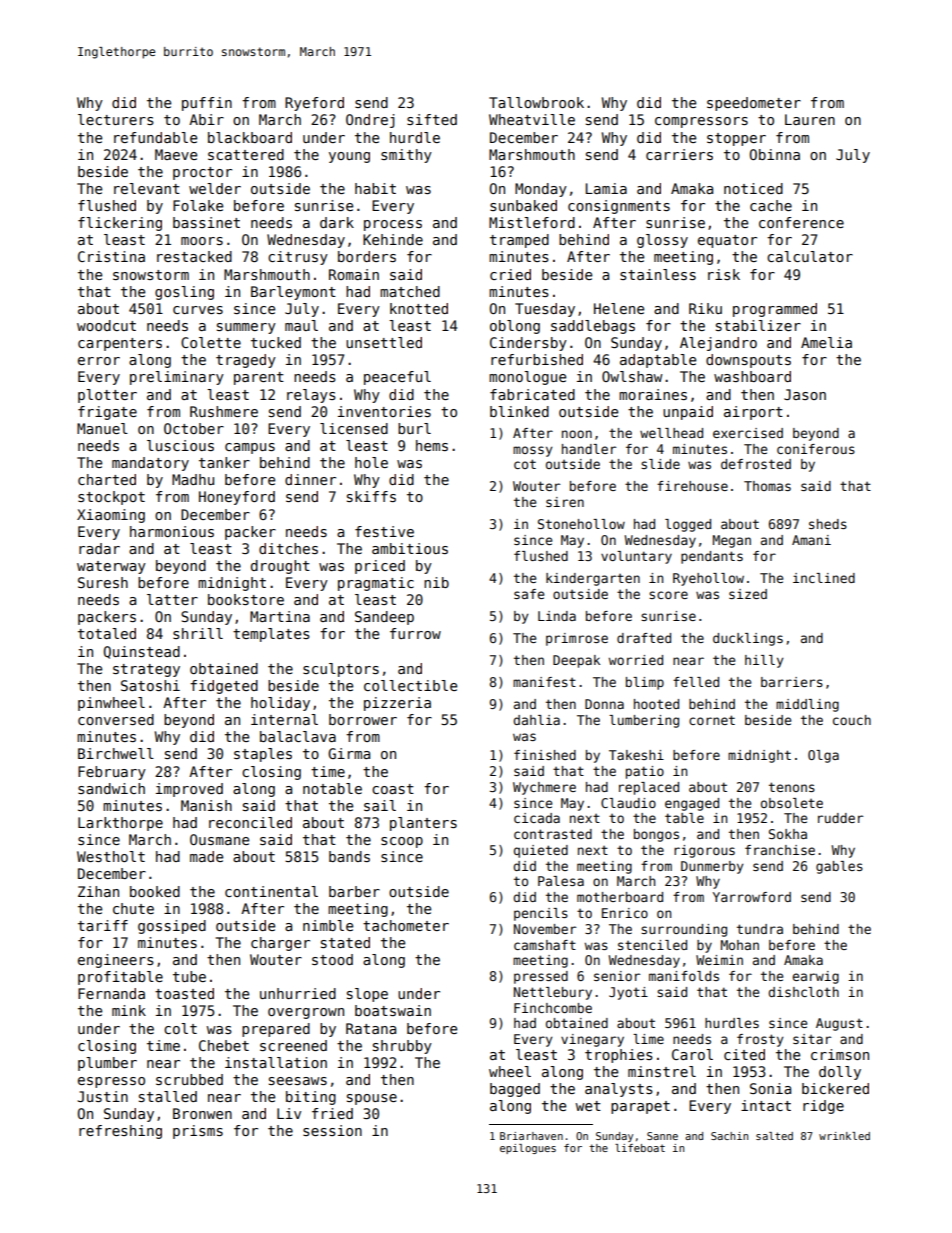  I want to click on Olga, so click(823, 756).
